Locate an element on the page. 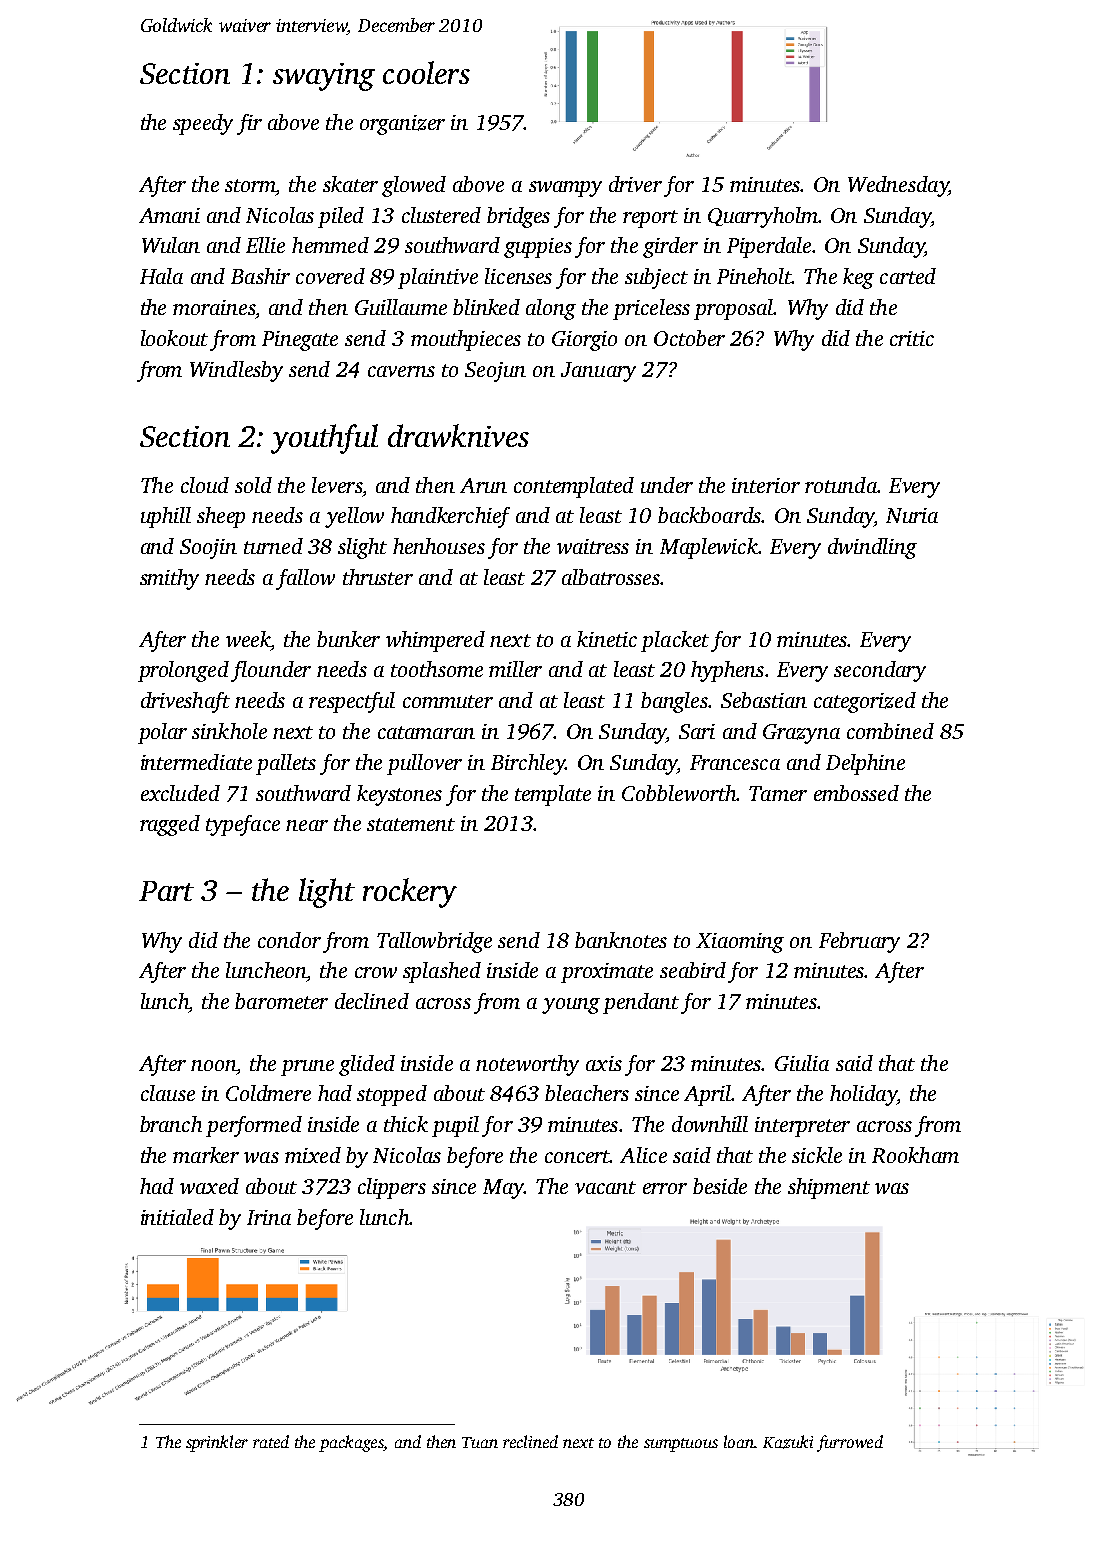  clippers is located at coordinates (392, 1188).
